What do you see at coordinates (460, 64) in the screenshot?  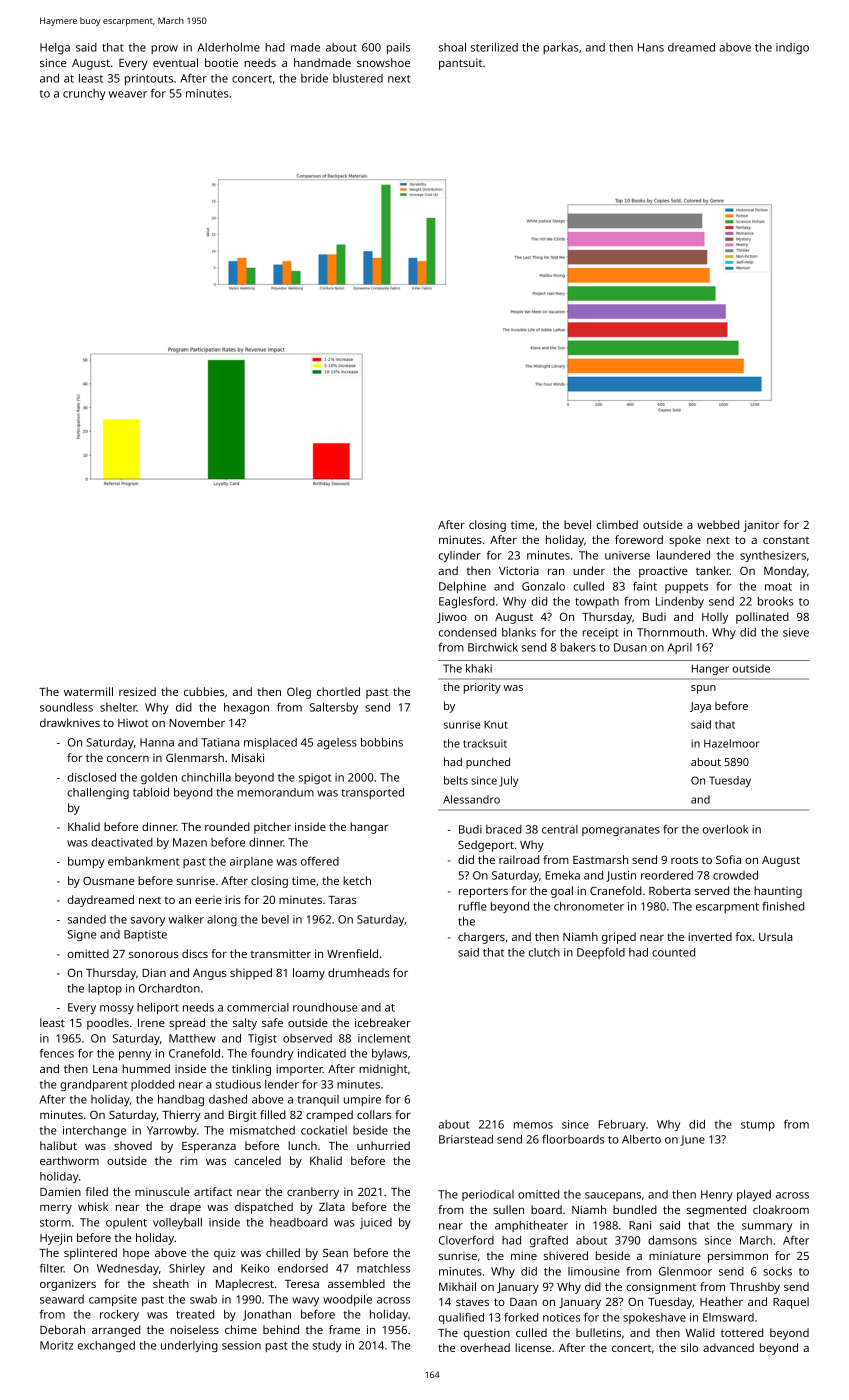 I see `pantsuit` at bounding box center [460, 64].
